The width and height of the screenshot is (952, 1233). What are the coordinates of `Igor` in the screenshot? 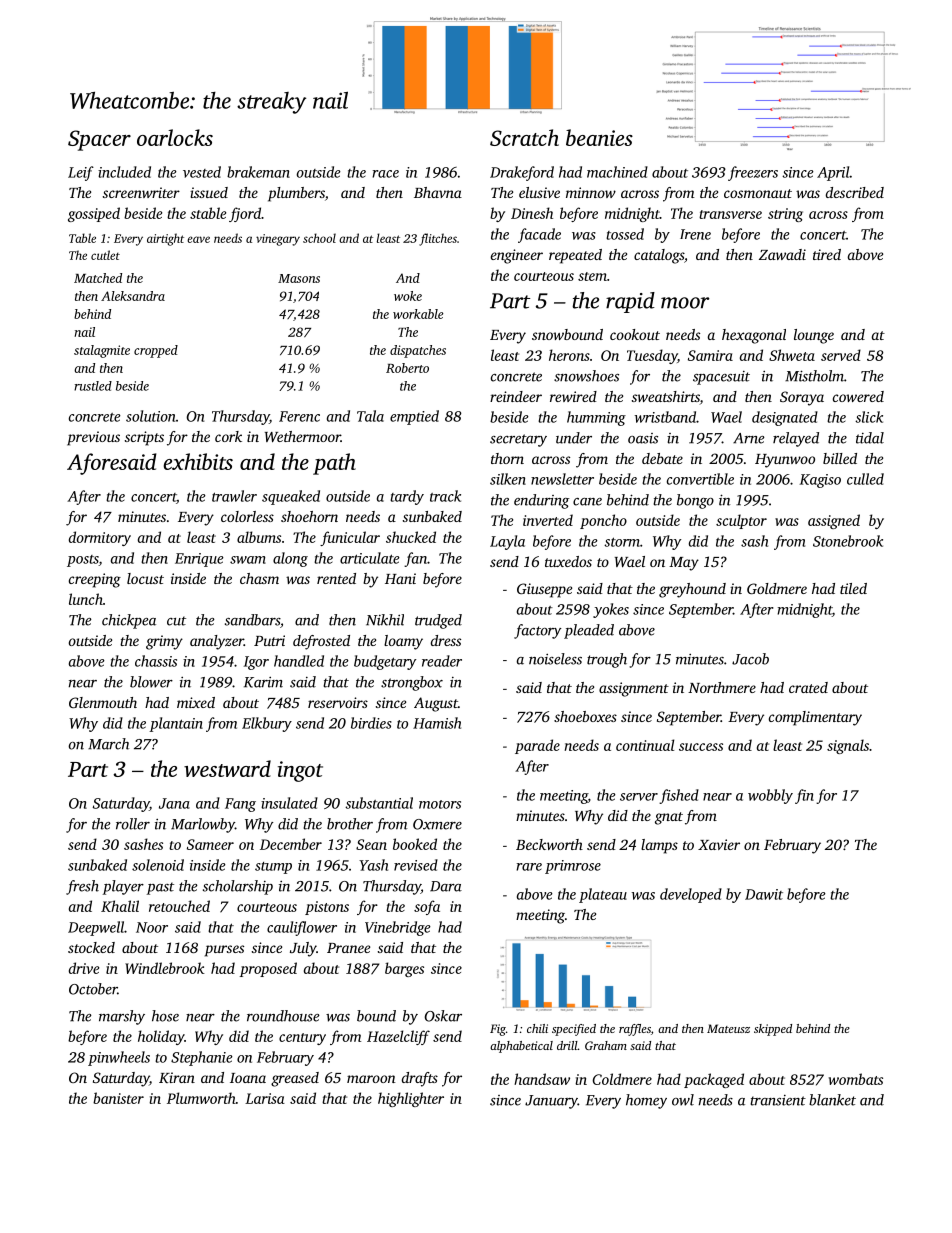 It's located at (256, 663).
